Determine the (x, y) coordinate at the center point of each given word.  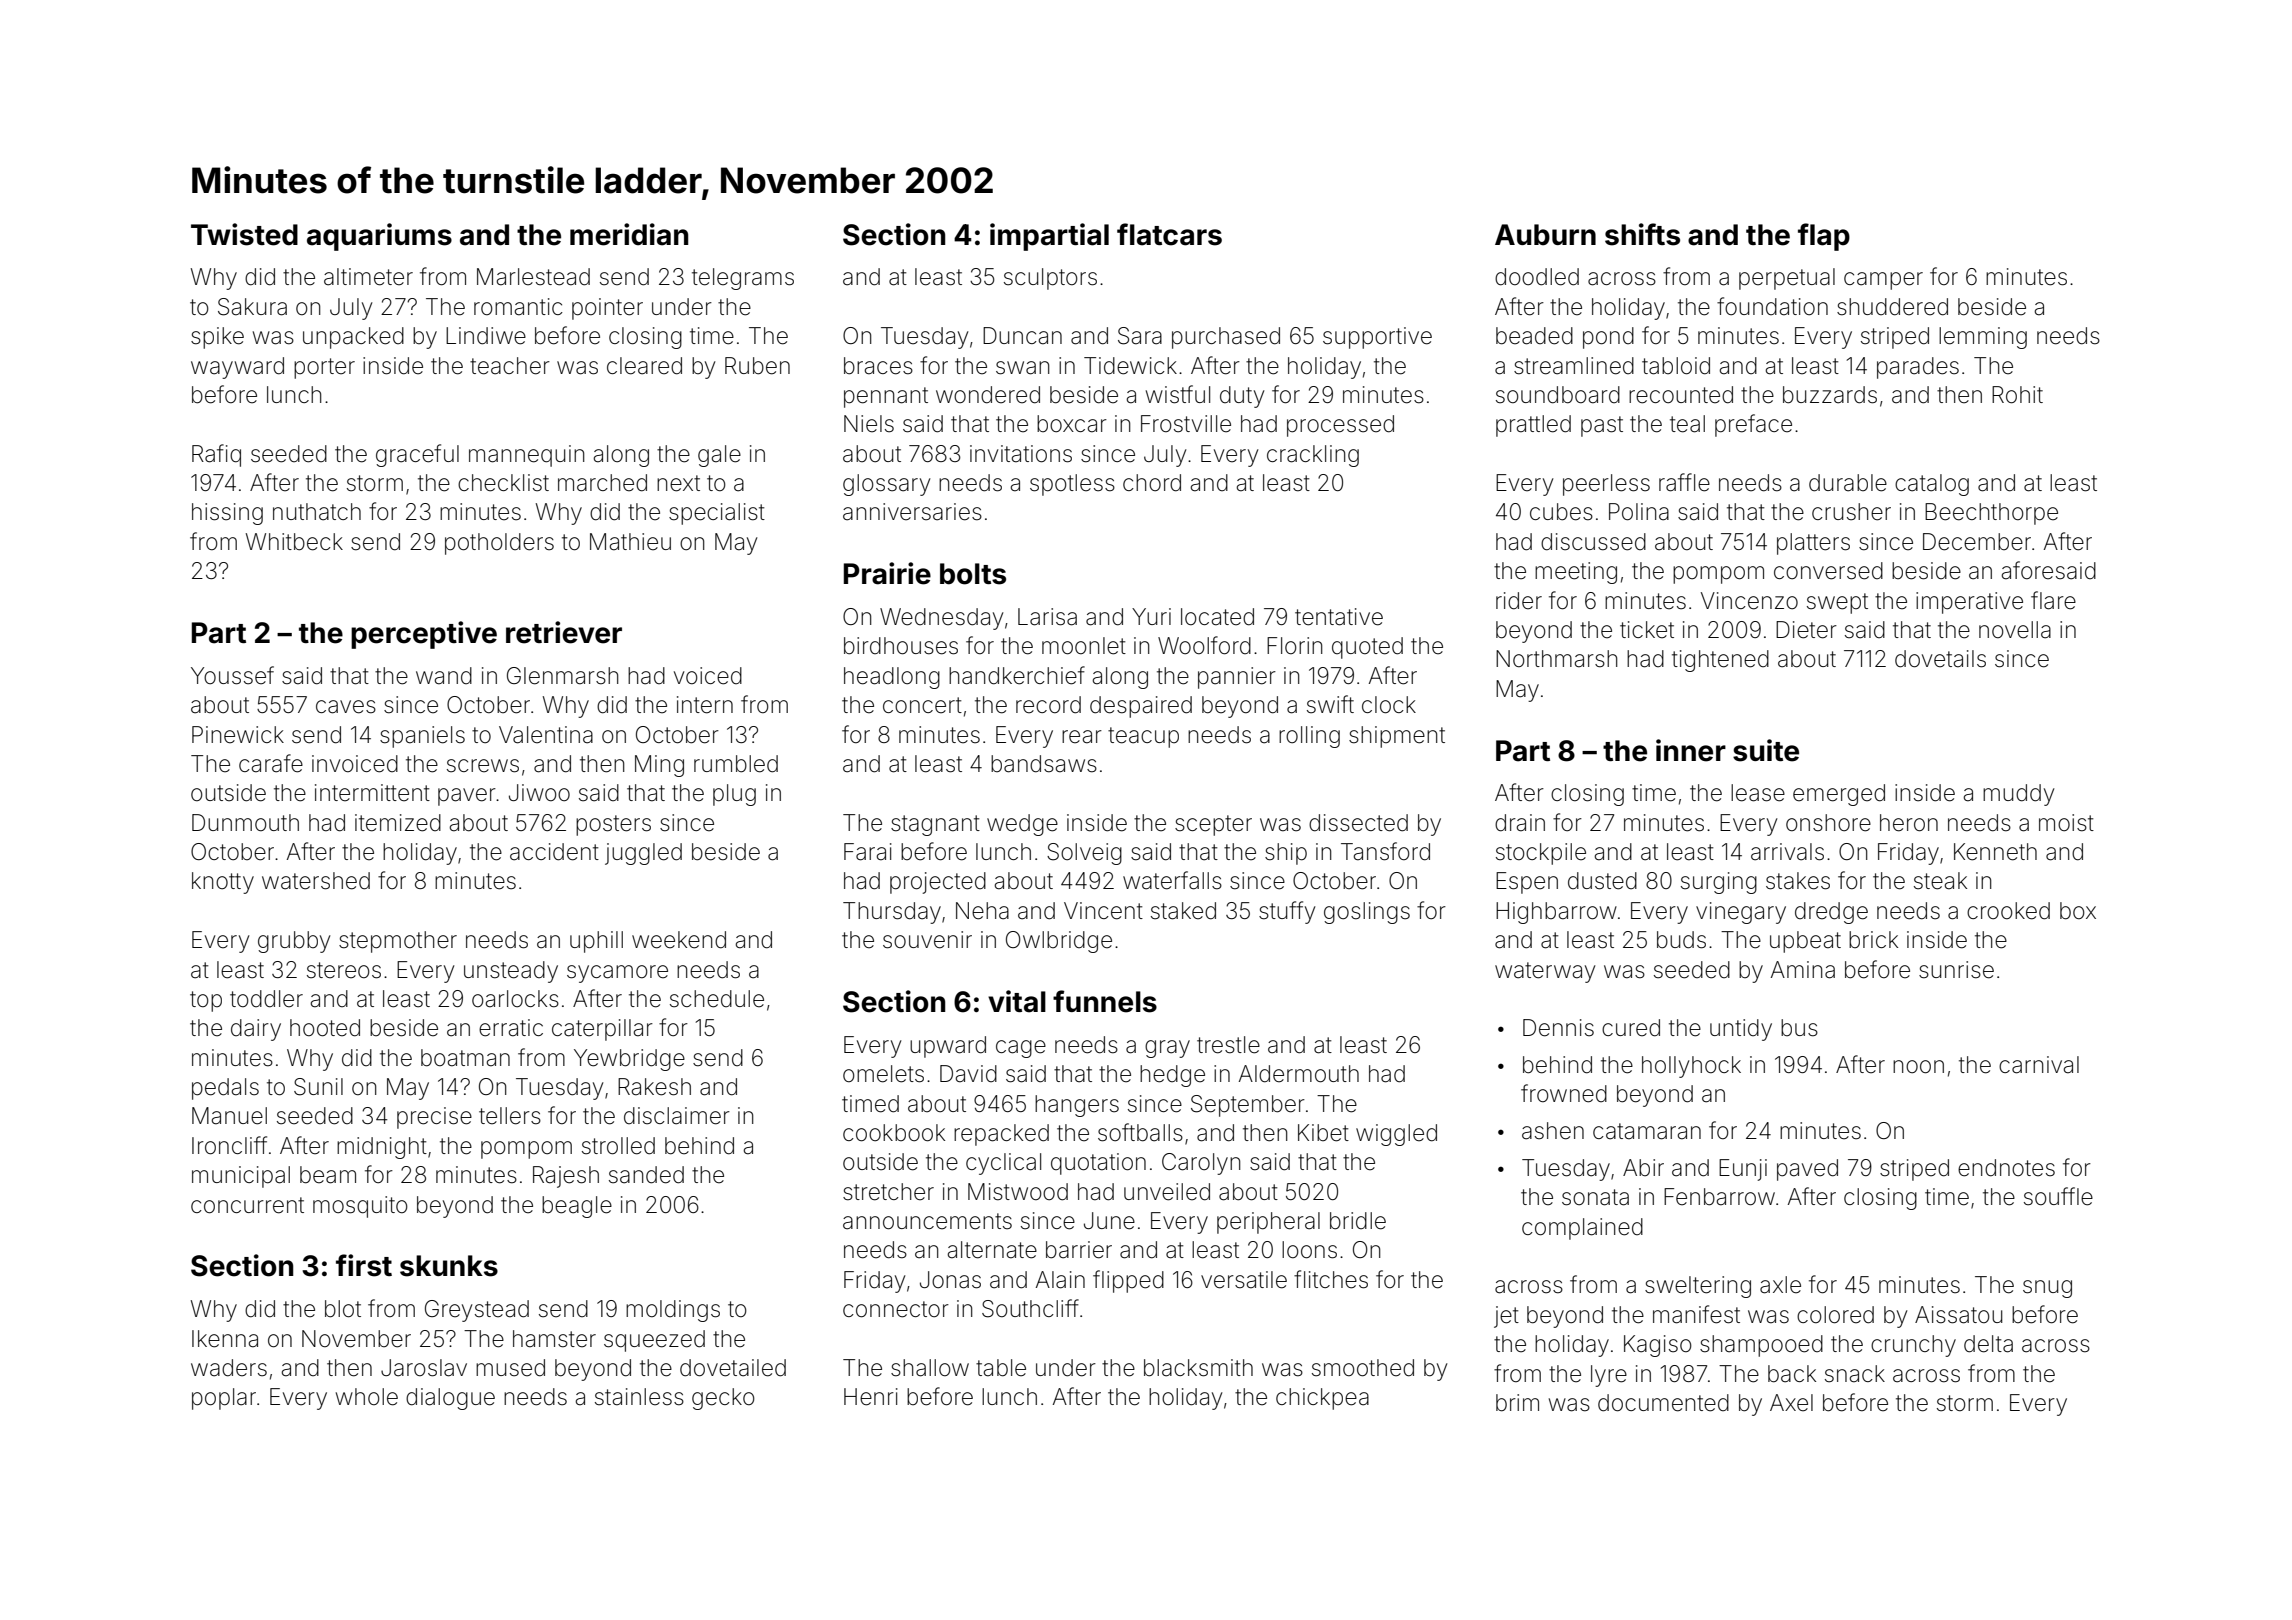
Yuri (1151, 616)
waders (229, 1368)
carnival (2039, 1065)
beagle (577, 1207)
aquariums (379, 237)
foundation (1772, 306)
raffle (1684, 482)
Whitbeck (294, 542)
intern (705, 705)
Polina (1639, 512)
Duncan (1022, 336)
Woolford (1204, 645)
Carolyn (1201, 1164)
